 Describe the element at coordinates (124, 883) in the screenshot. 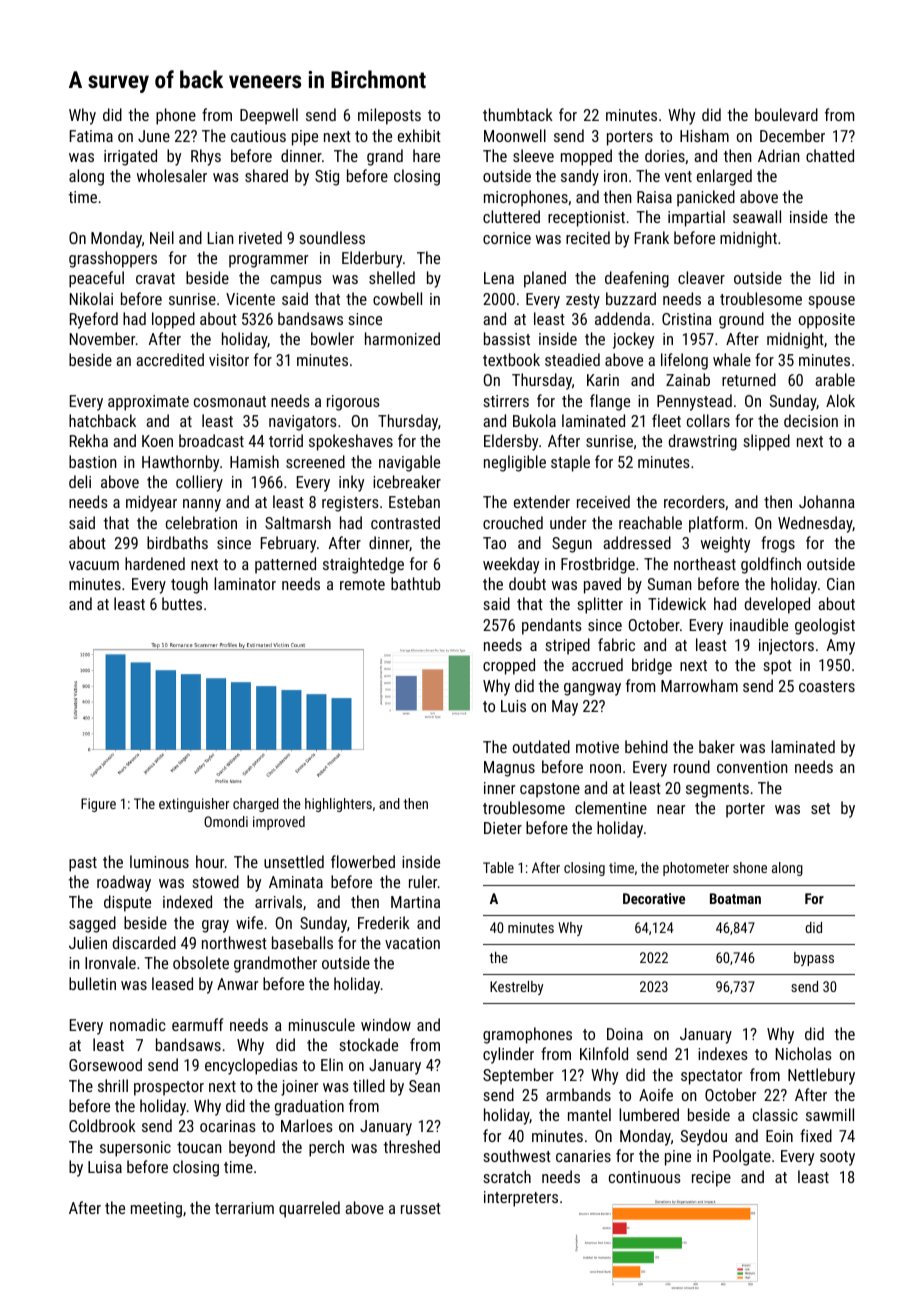

I see `roadway` at that location.
